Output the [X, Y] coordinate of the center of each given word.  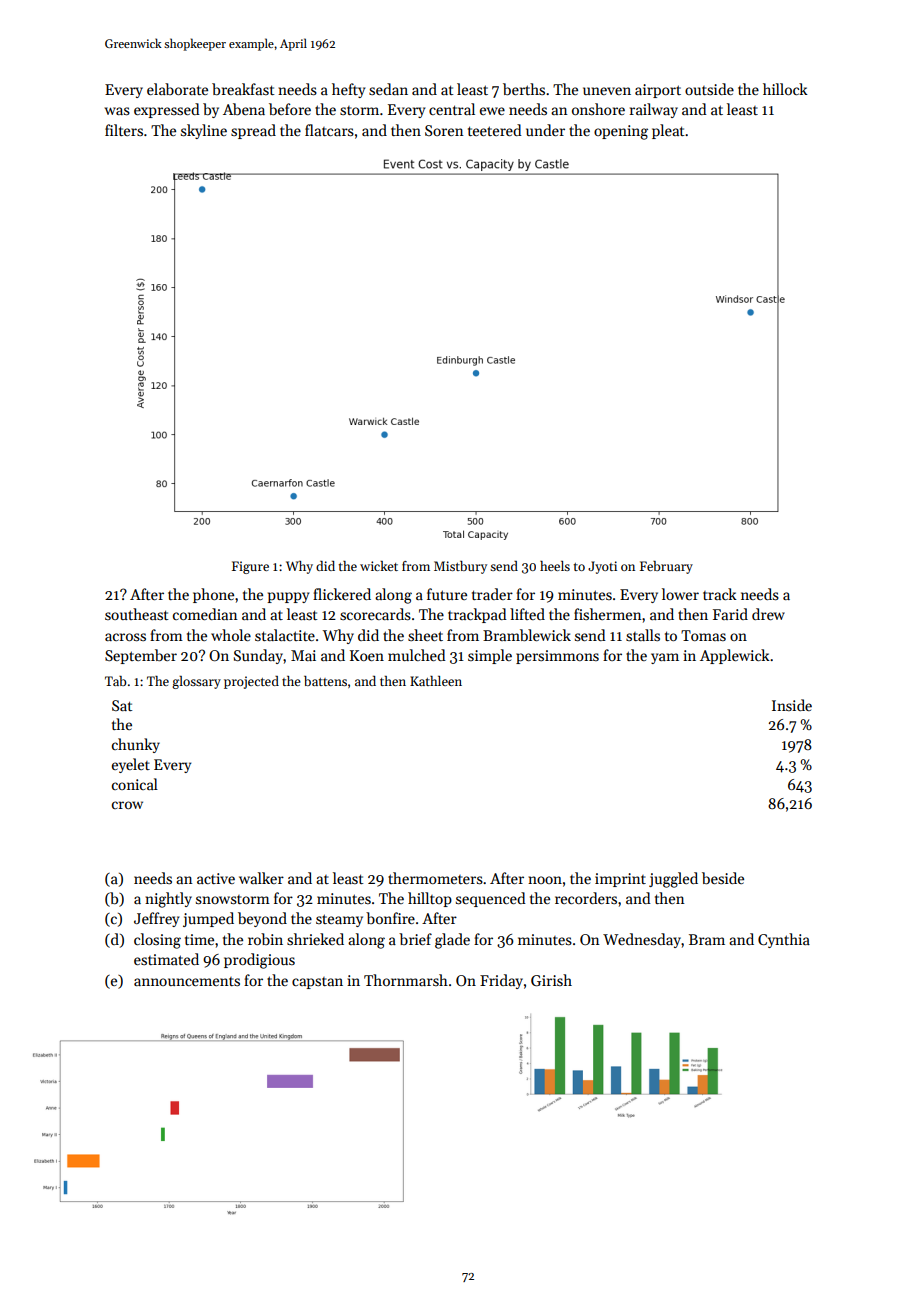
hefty [348, 90]
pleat [668, 131]
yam [665, 658]
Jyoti [602, 567]
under [545, 130]
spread [253, 131]
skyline [204, 131]
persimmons [557, 657]
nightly [168, 900]
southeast [137, 614]
